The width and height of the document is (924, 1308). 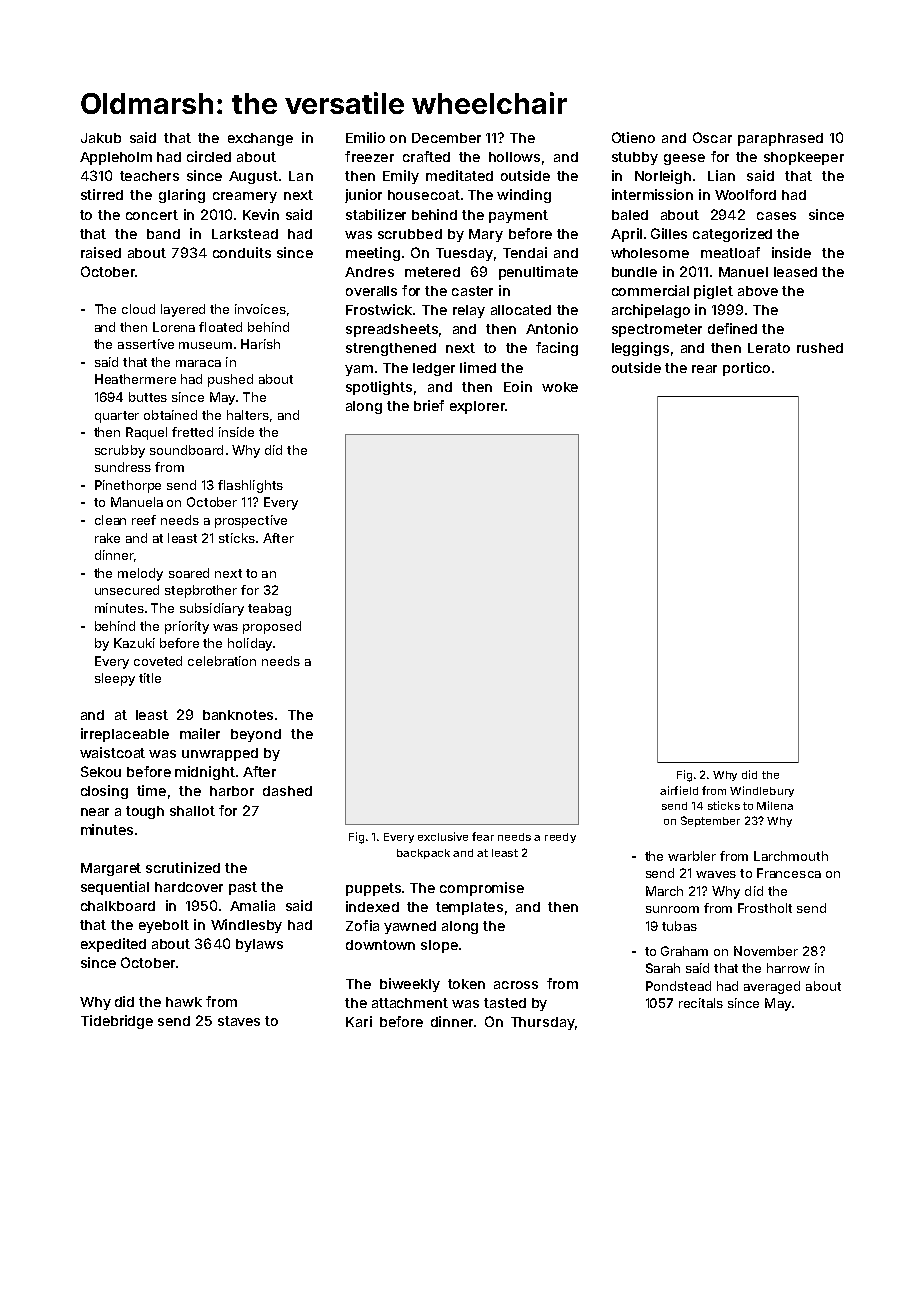 I want to click on concert, so click(x=152, y=215).
